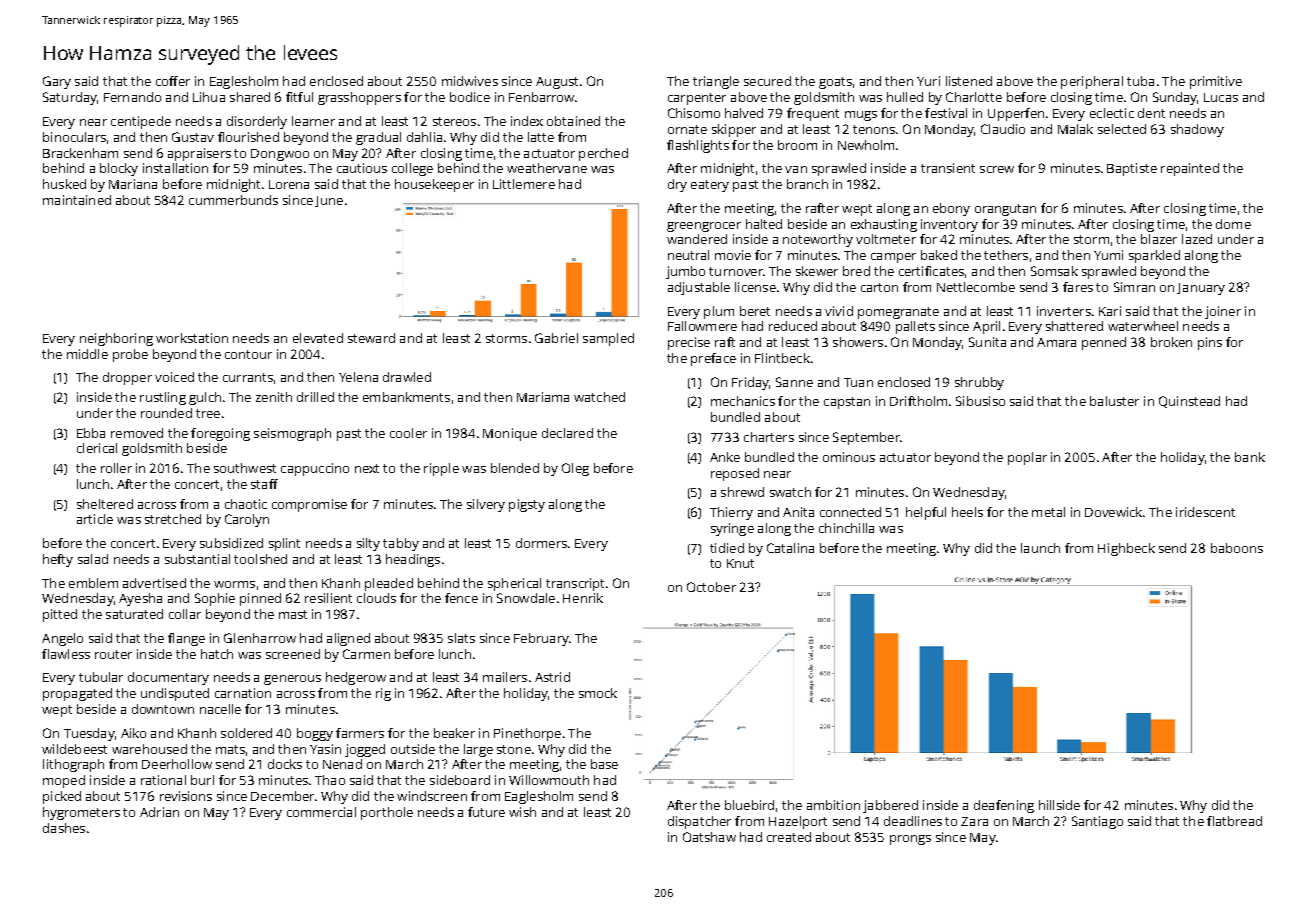 This screenshot has height=924, width=1308. I want to click on Oatshaw, so click(709, 837).
